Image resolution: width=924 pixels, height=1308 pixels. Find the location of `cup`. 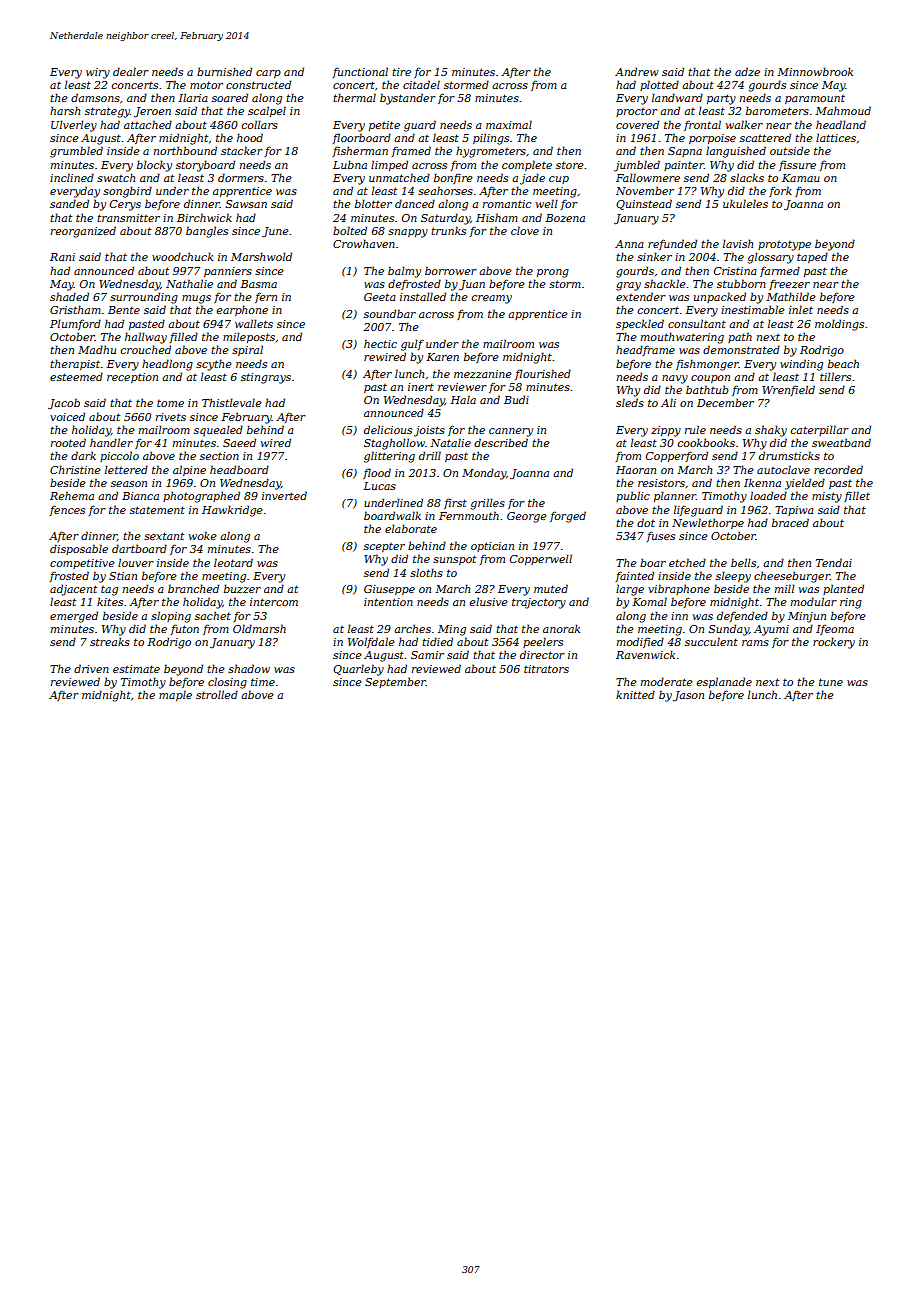

cup is located at coordinates (559, 180).
